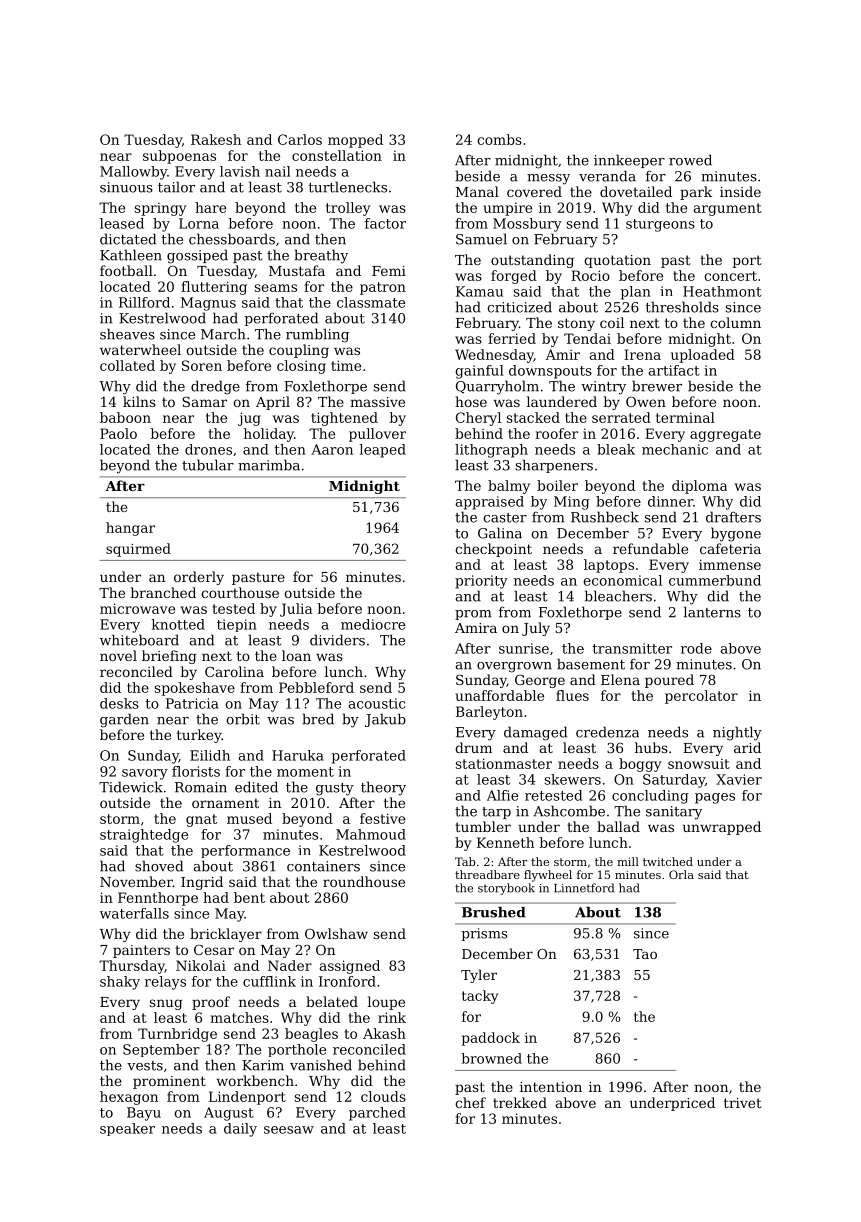  I want to click on combs, so click(499, 139).
